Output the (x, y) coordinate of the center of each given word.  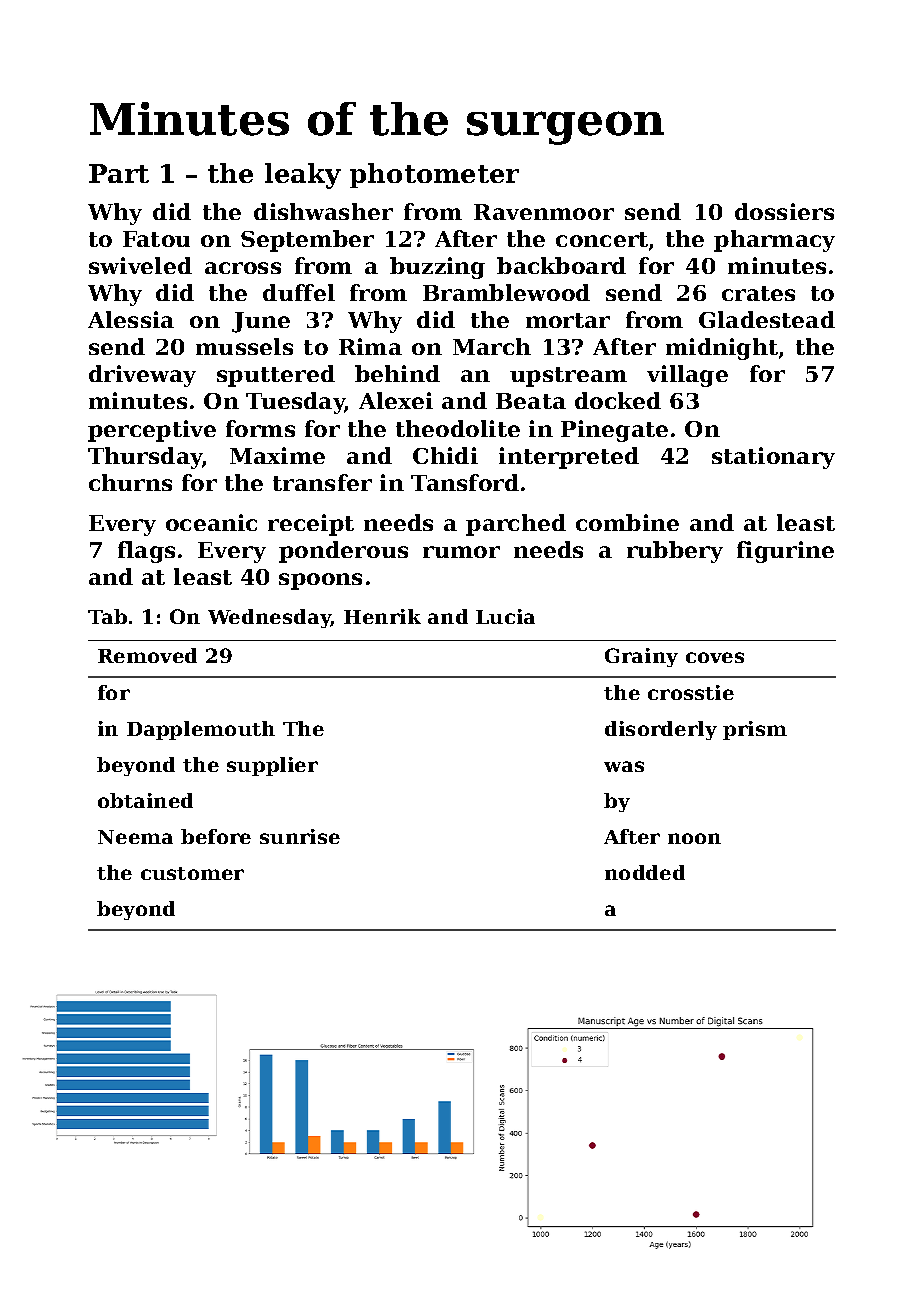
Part (119, 173)
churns (130, 482)
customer (192, 873)
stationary (773, 458)
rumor (461, 552)
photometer (434, 175)
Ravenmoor (544, 212)
